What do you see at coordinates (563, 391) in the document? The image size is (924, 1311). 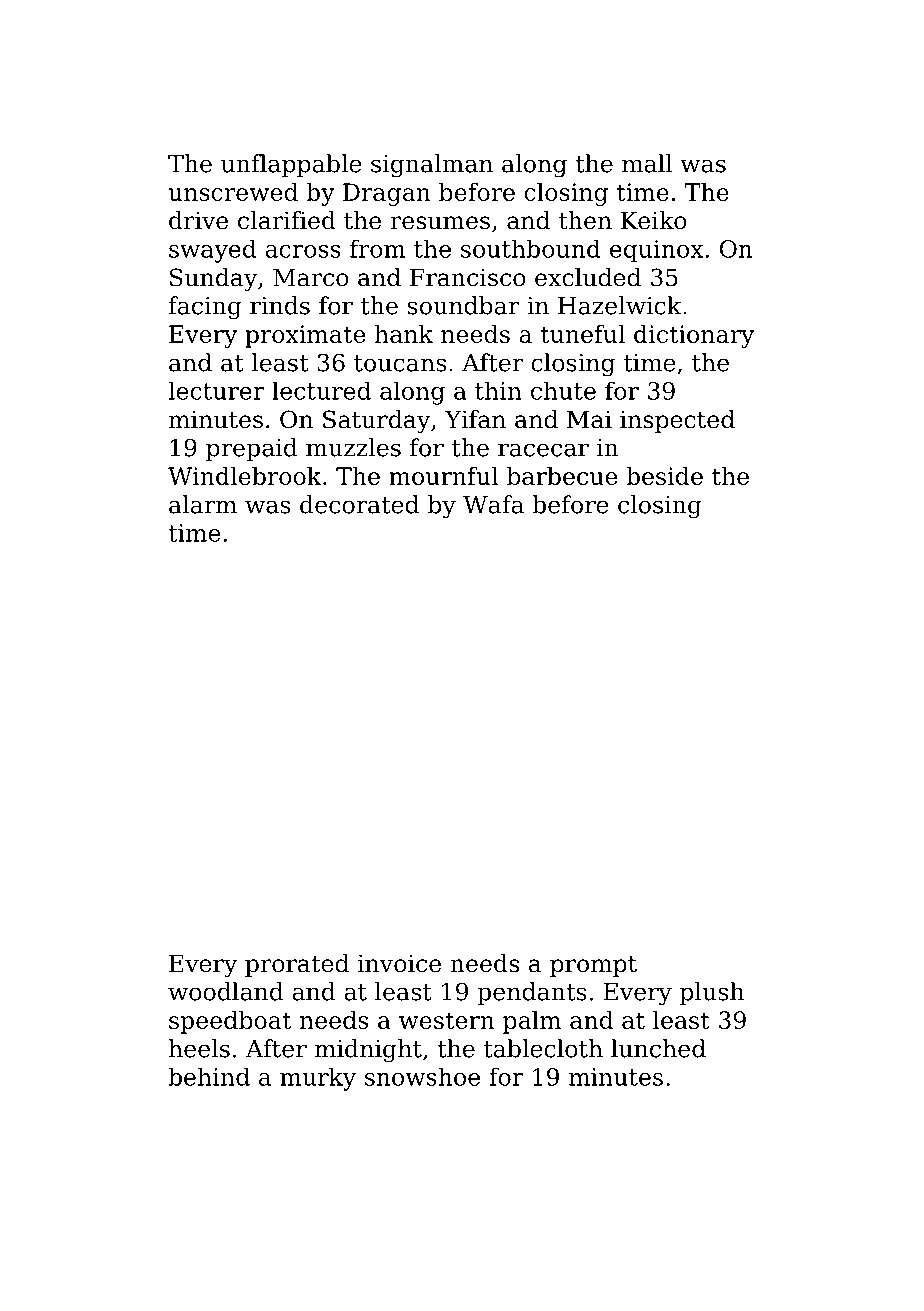 I see `chute` at bounding box center [563, 391].
